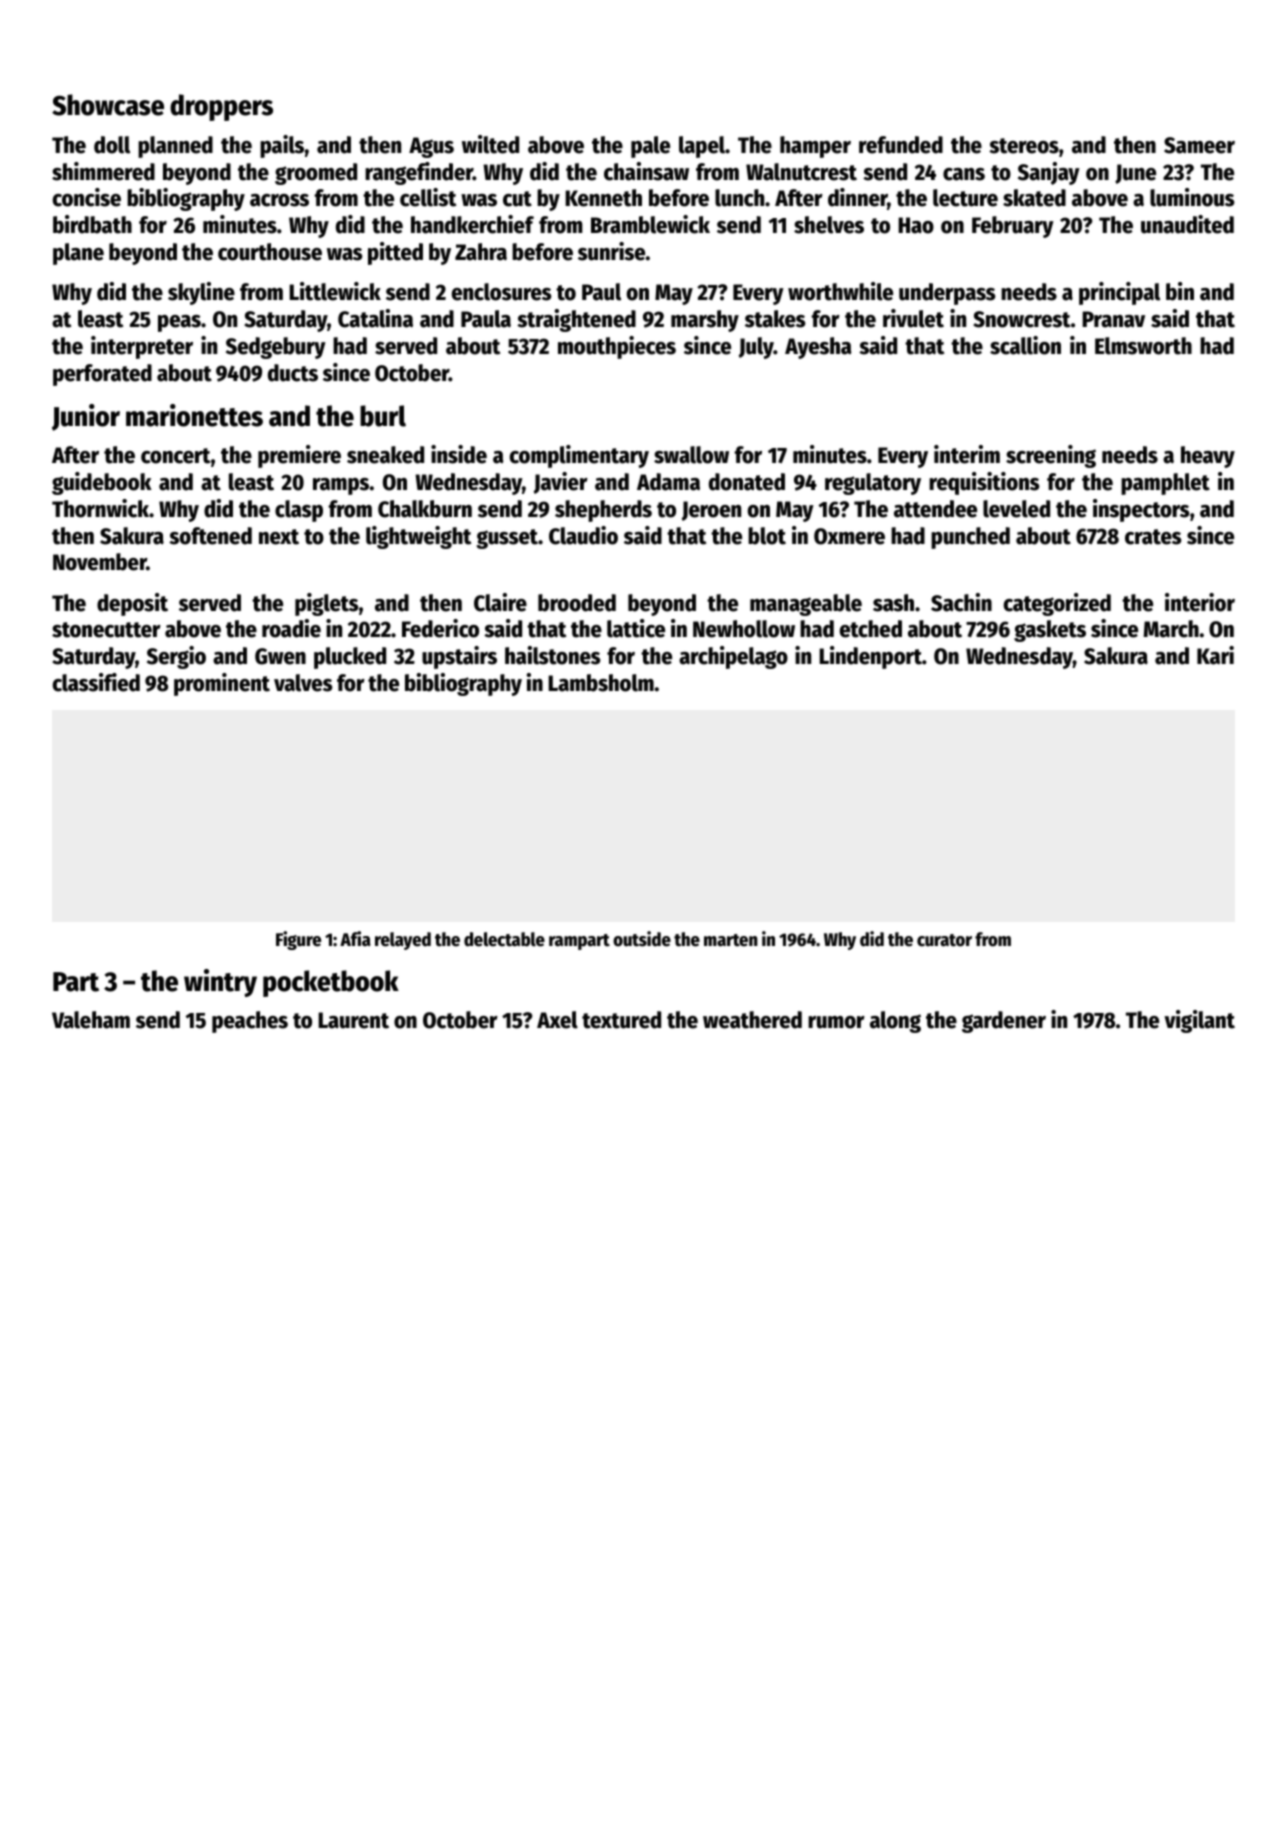 Image resolution: width=1287 pixels, height=1821 pixels. Describe the element at coordinates (303, 683) in the screenshot. I see `valves` at that location.
